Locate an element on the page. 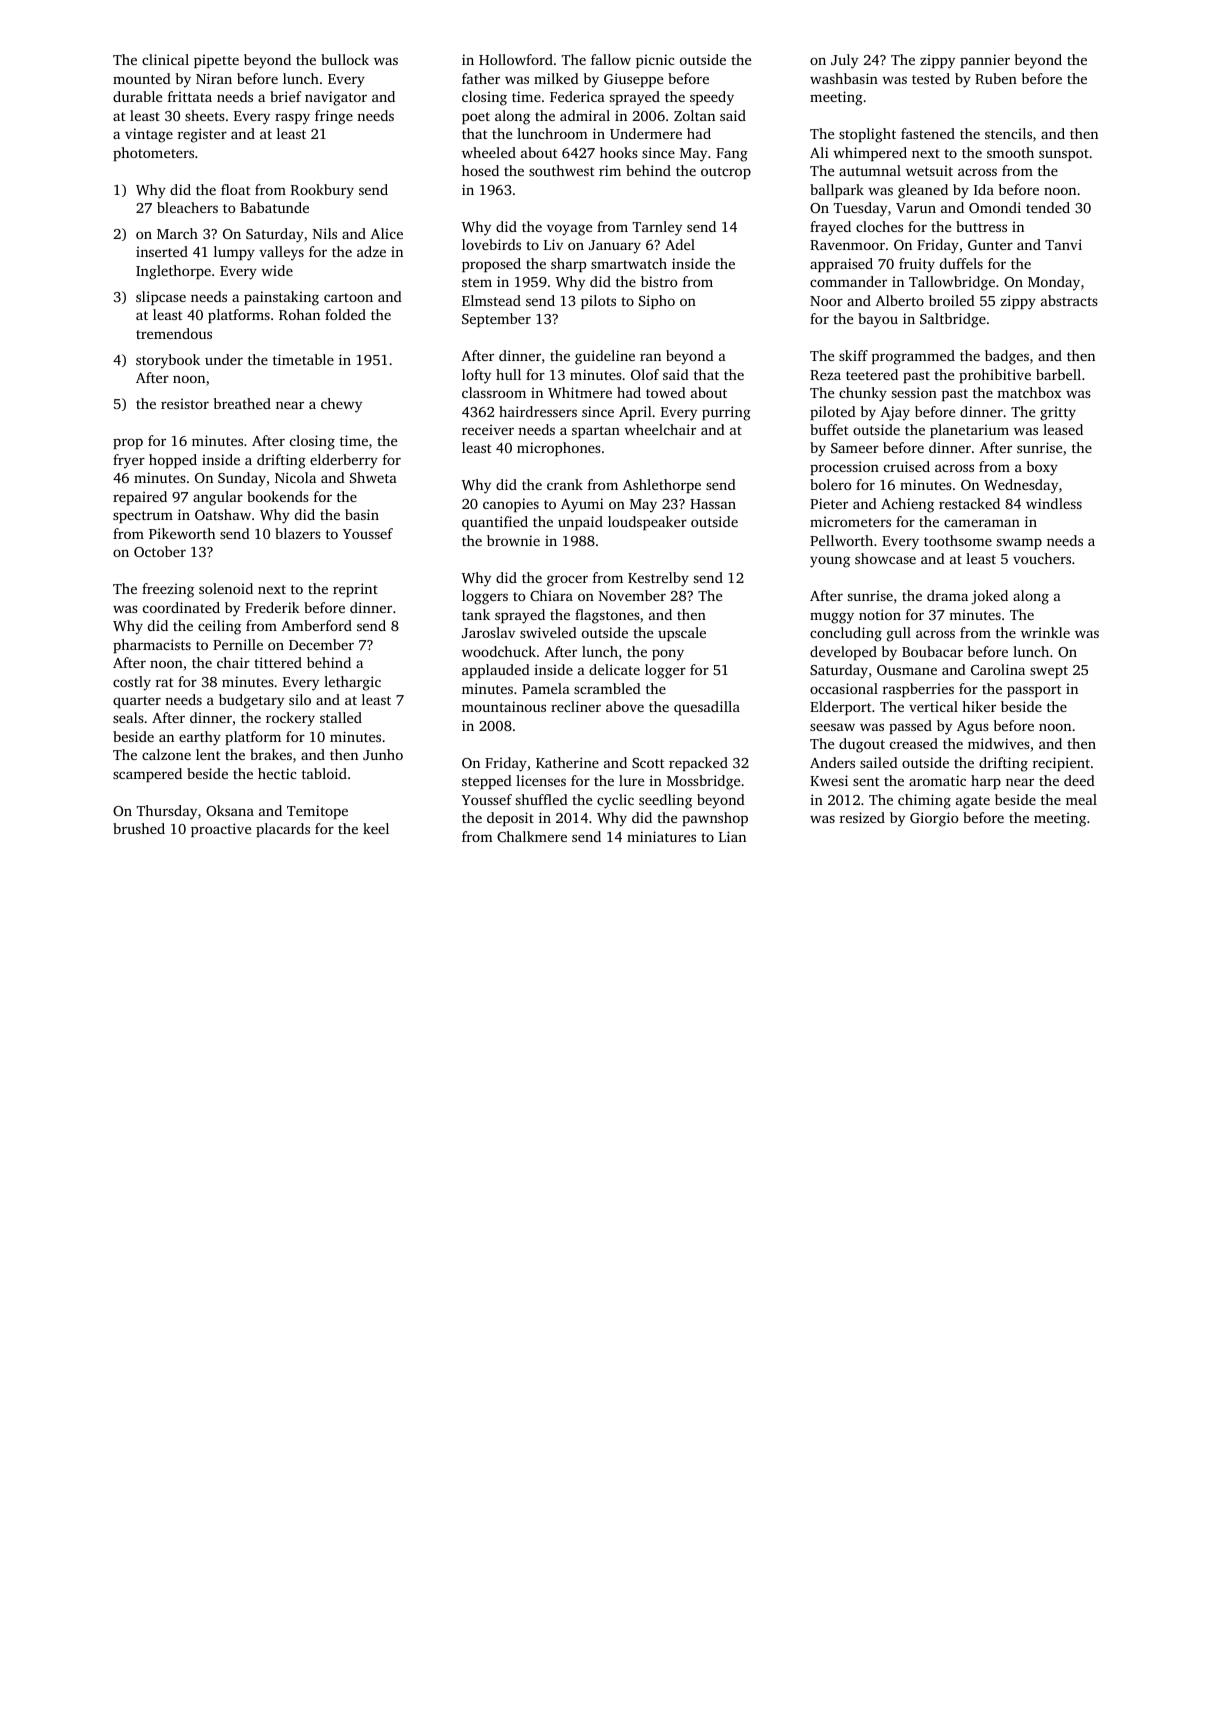 Image resolution: width=1215 pixels, height=1718 pixels. inserted is located at coordinates (162, 251).
